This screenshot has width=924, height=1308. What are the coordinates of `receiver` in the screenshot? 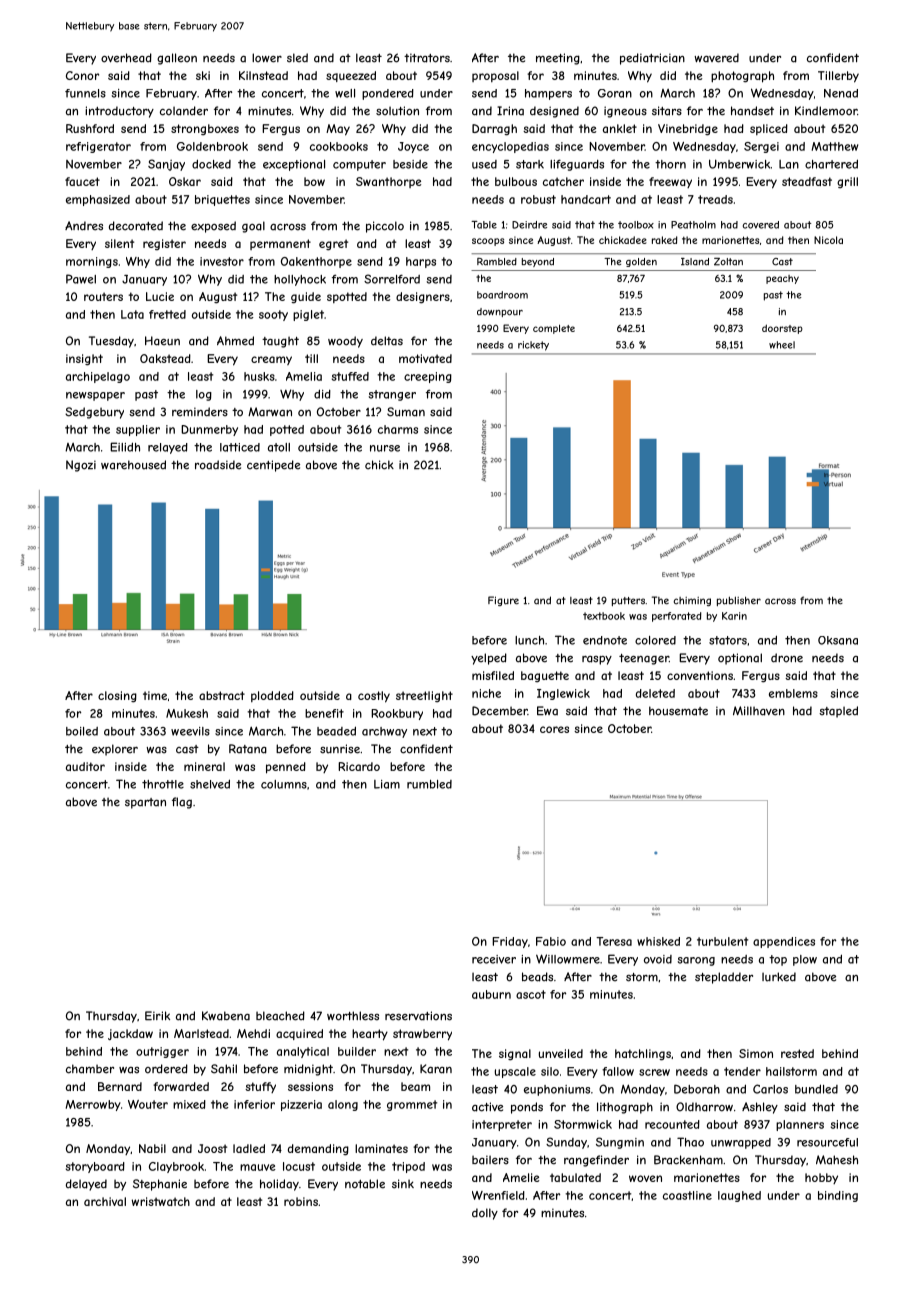 It's located at (494, 959).
